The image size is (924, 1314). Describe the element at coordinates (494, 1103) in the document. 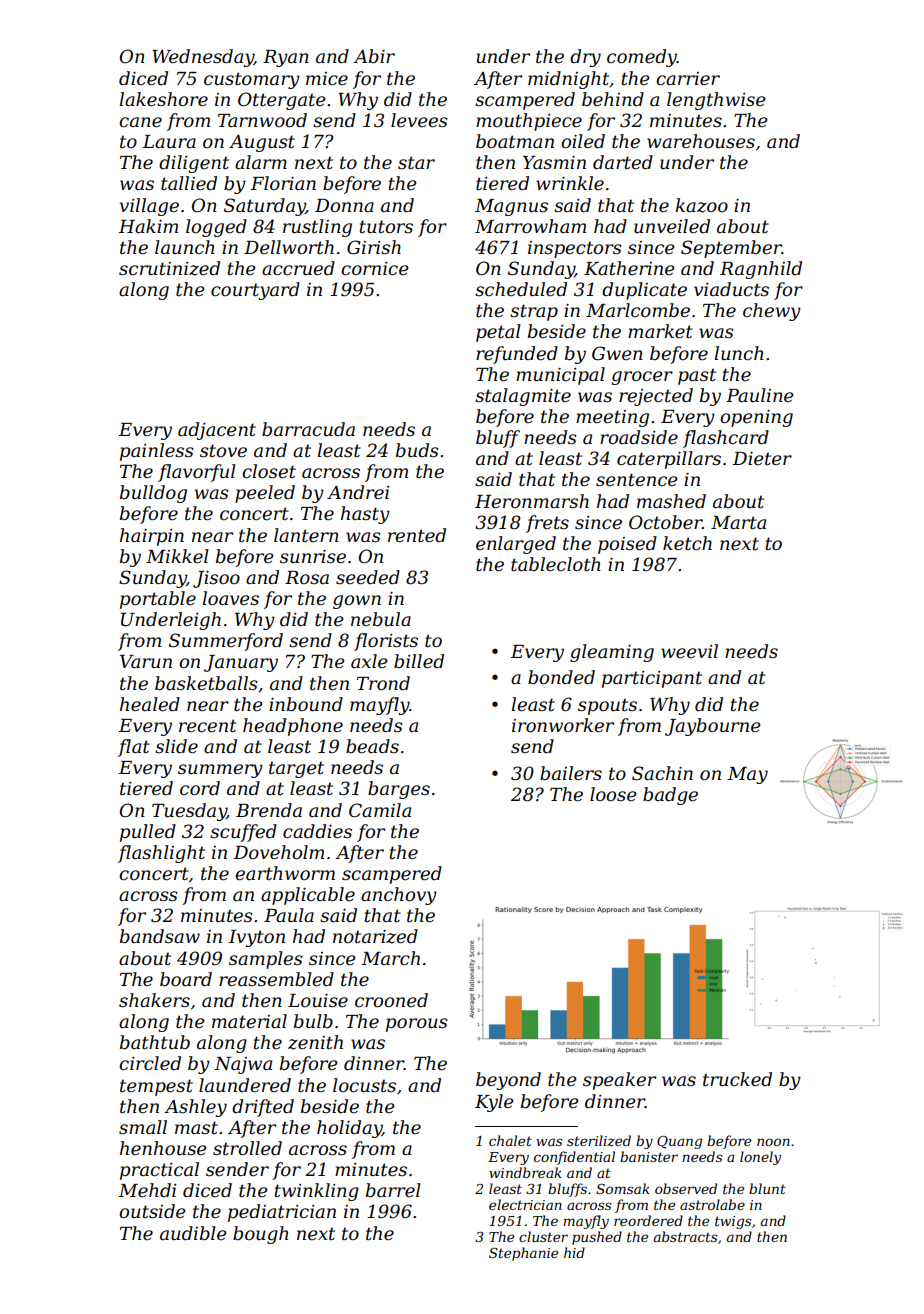

I see `Kyle` at that location.
